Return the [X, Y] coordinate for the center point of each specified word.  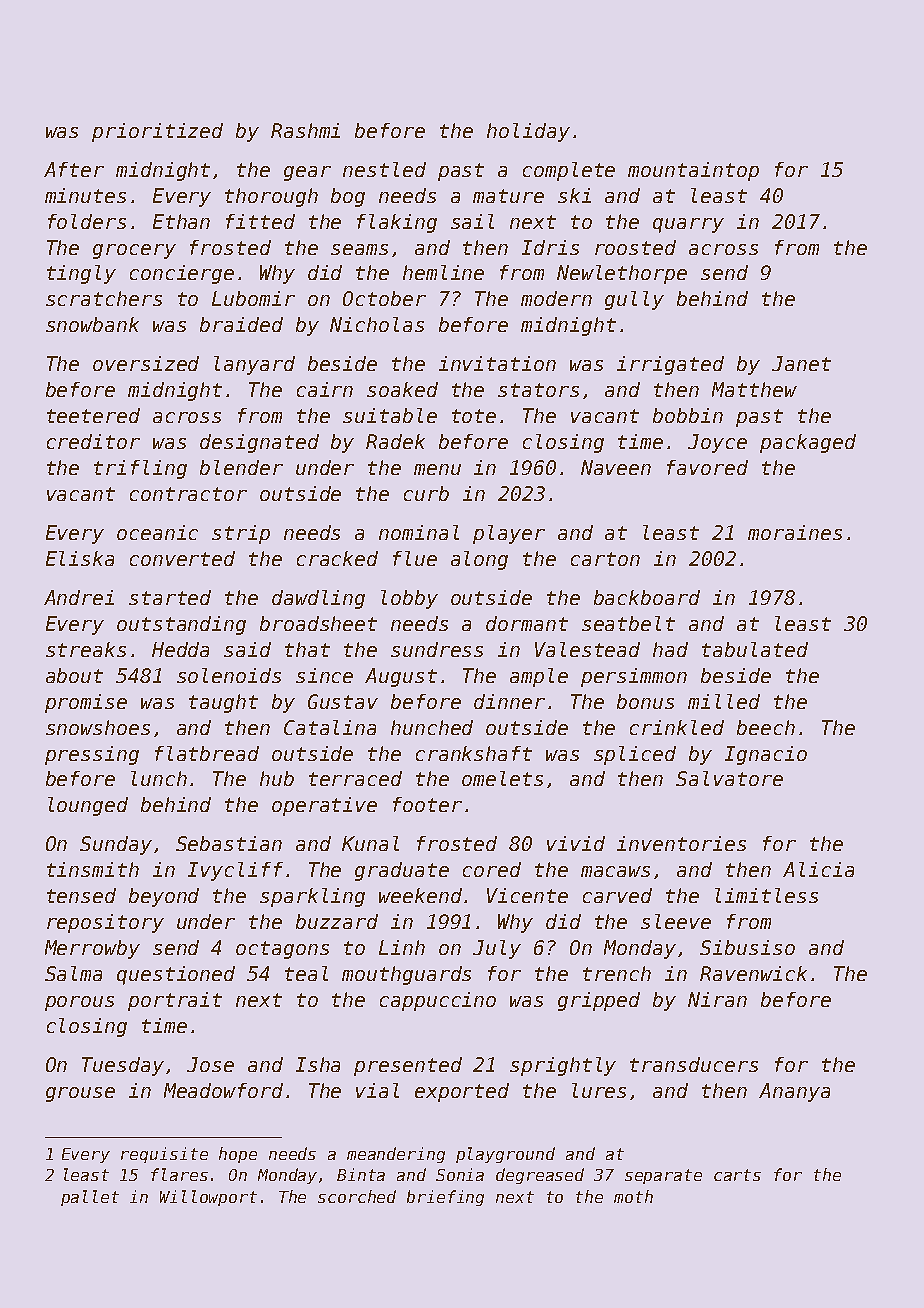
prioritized [157, 132]
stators [538, 390]
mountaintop [693, 171]
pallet [90, 1198]
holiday [528, 132]
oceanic [157, 532]
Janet [801, 363]
